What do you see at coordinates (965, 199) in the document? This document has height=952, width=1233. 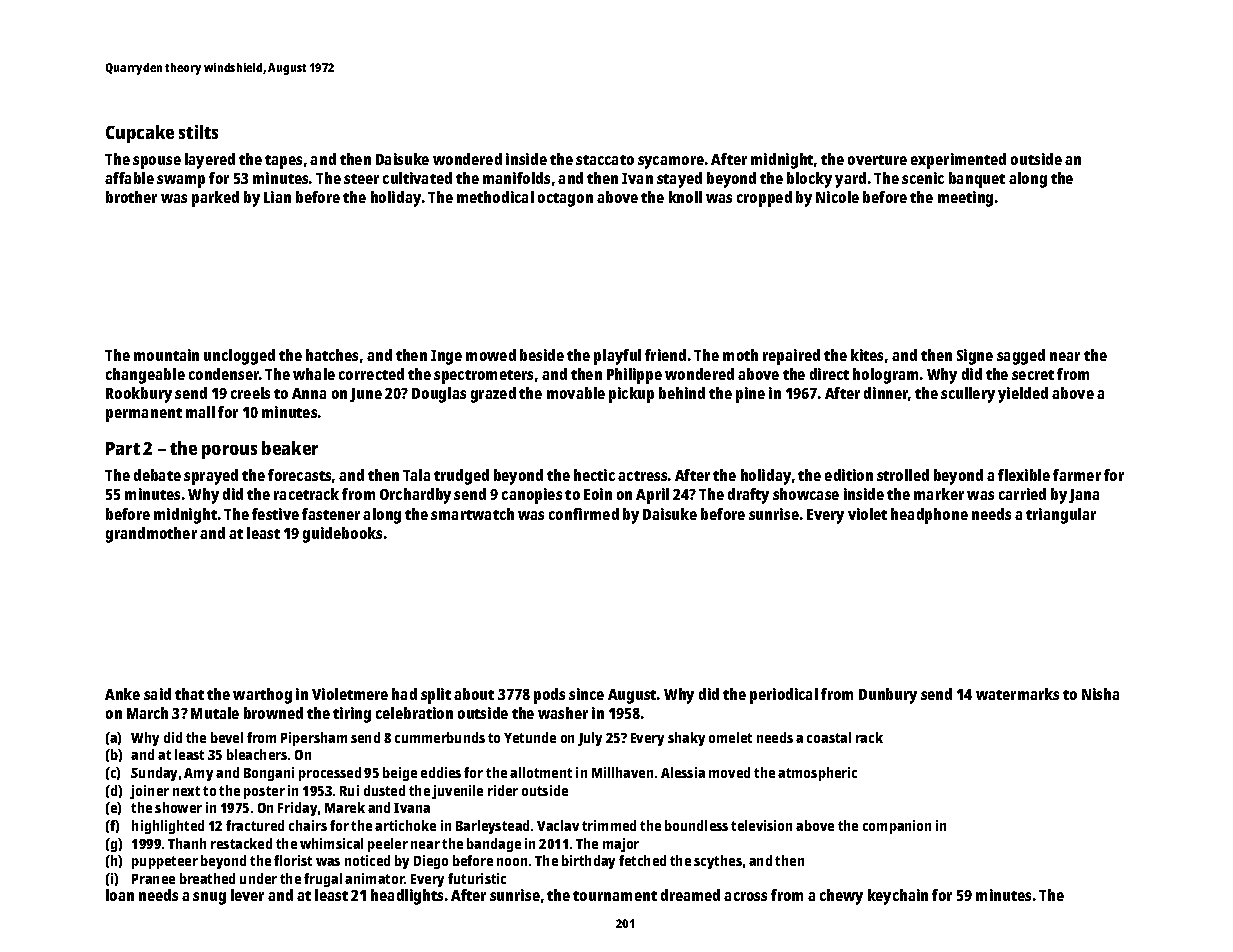 I see `meeting` at bounding box center [965, 199].
